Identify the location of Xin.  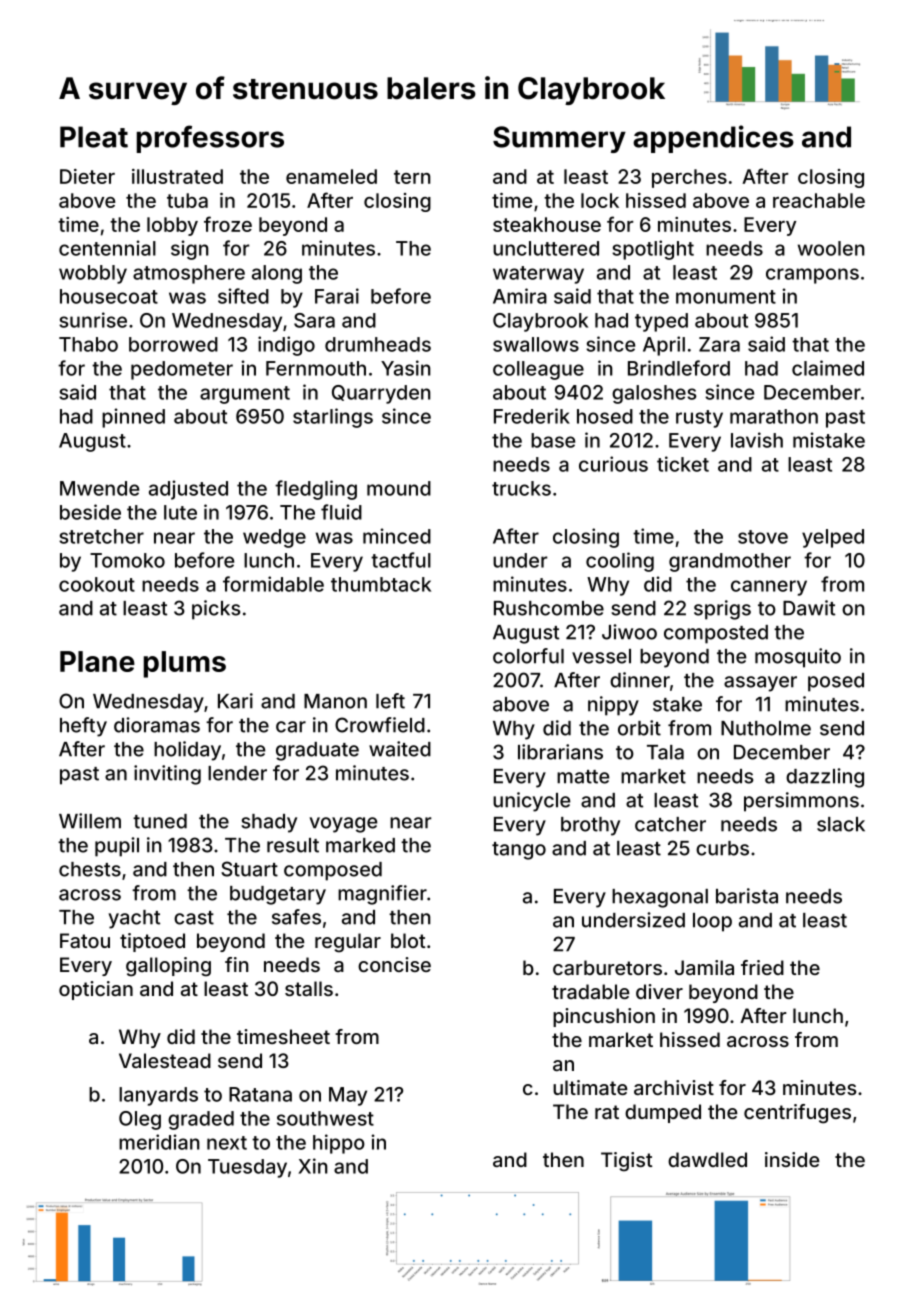
(313, 1166).
